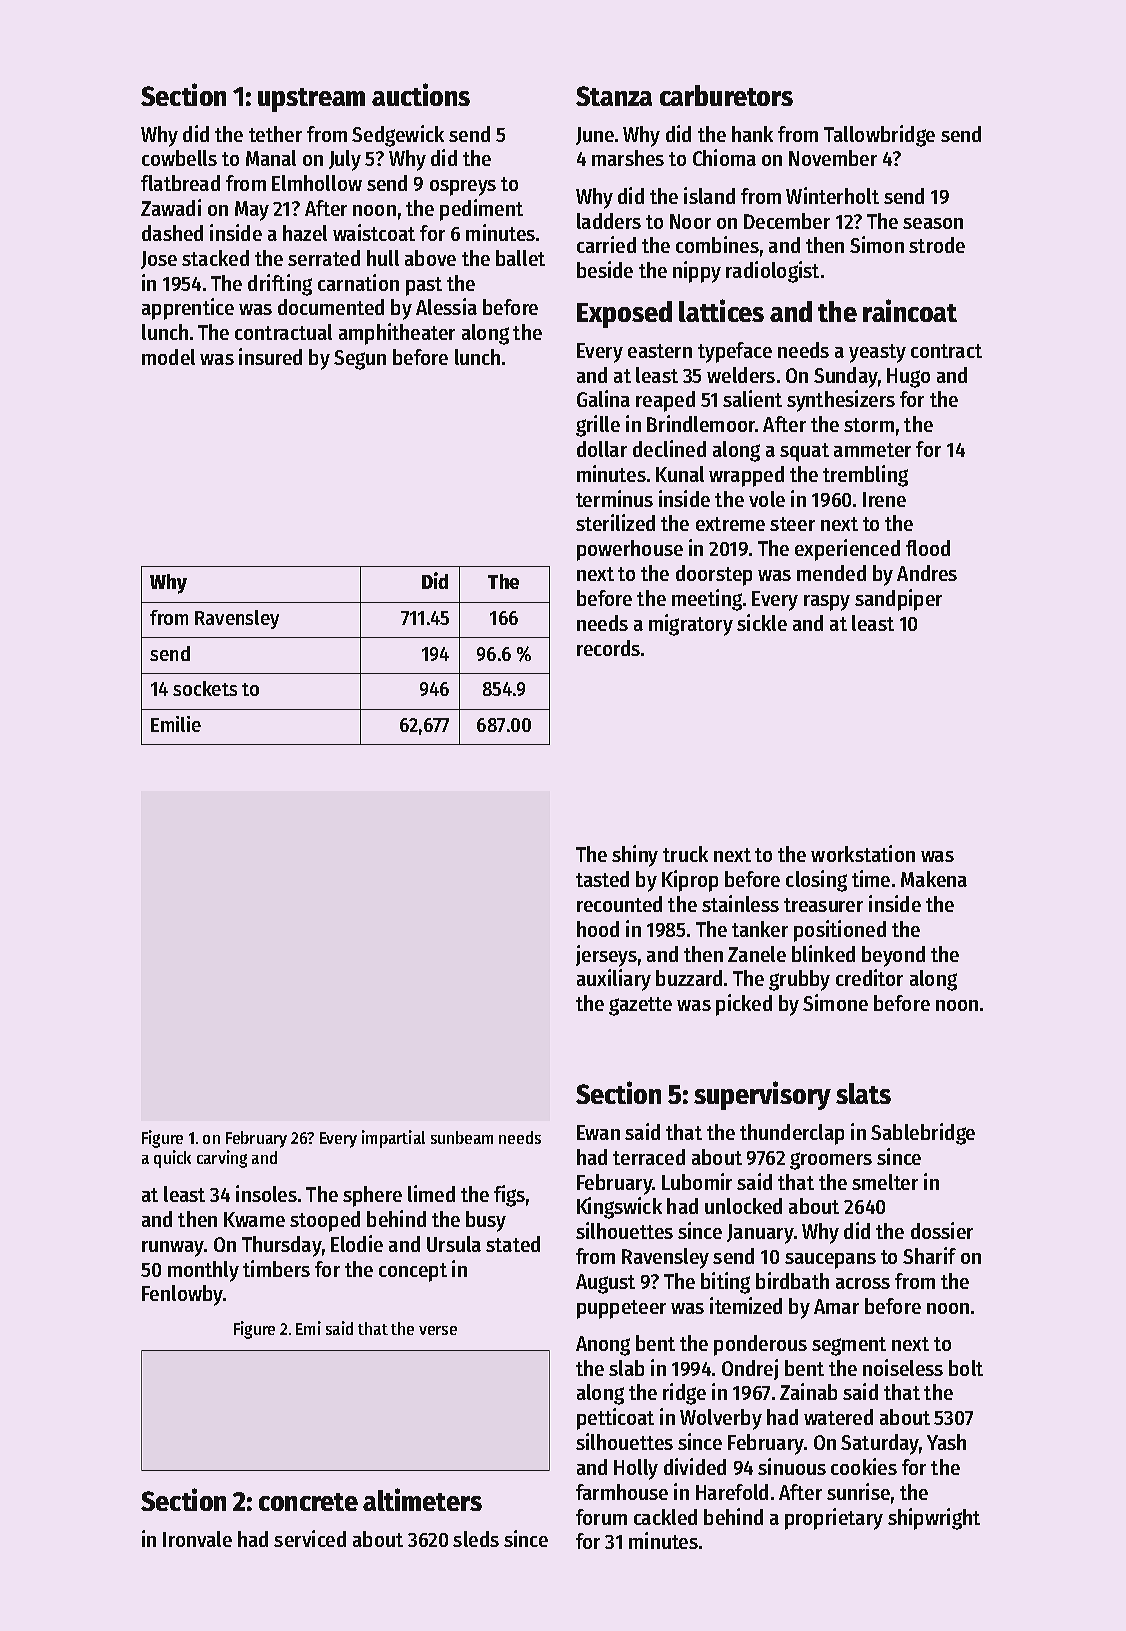 The height and width of the screenshot is (1631, 1126). I want to click on impartial, so click(393, 1139).
